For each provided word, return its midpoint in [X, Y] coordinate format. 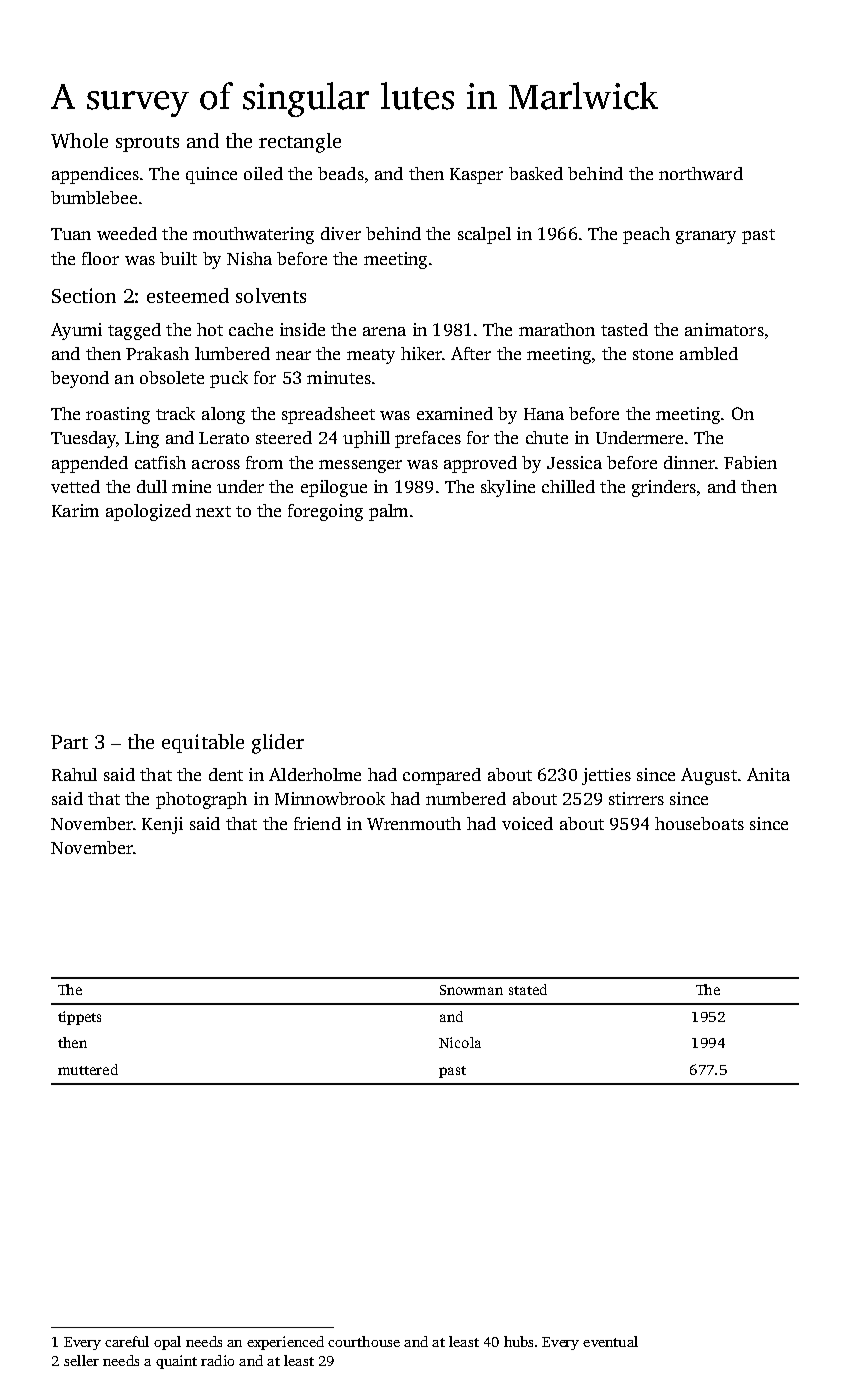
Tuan [71, 234]
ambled [709, 353]
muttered [88, 1069]
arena [384, 331]
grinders [664, 488]
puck [229, 379]
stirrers [636, 798]
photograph [201, 800]
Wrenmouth [414, 823]
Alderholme [315, 774]
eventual [610, 1341]
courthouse [364, 1341]
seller [81, 1360]
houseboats [699, 823]
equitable [203, 743]
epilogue [334, 488]
